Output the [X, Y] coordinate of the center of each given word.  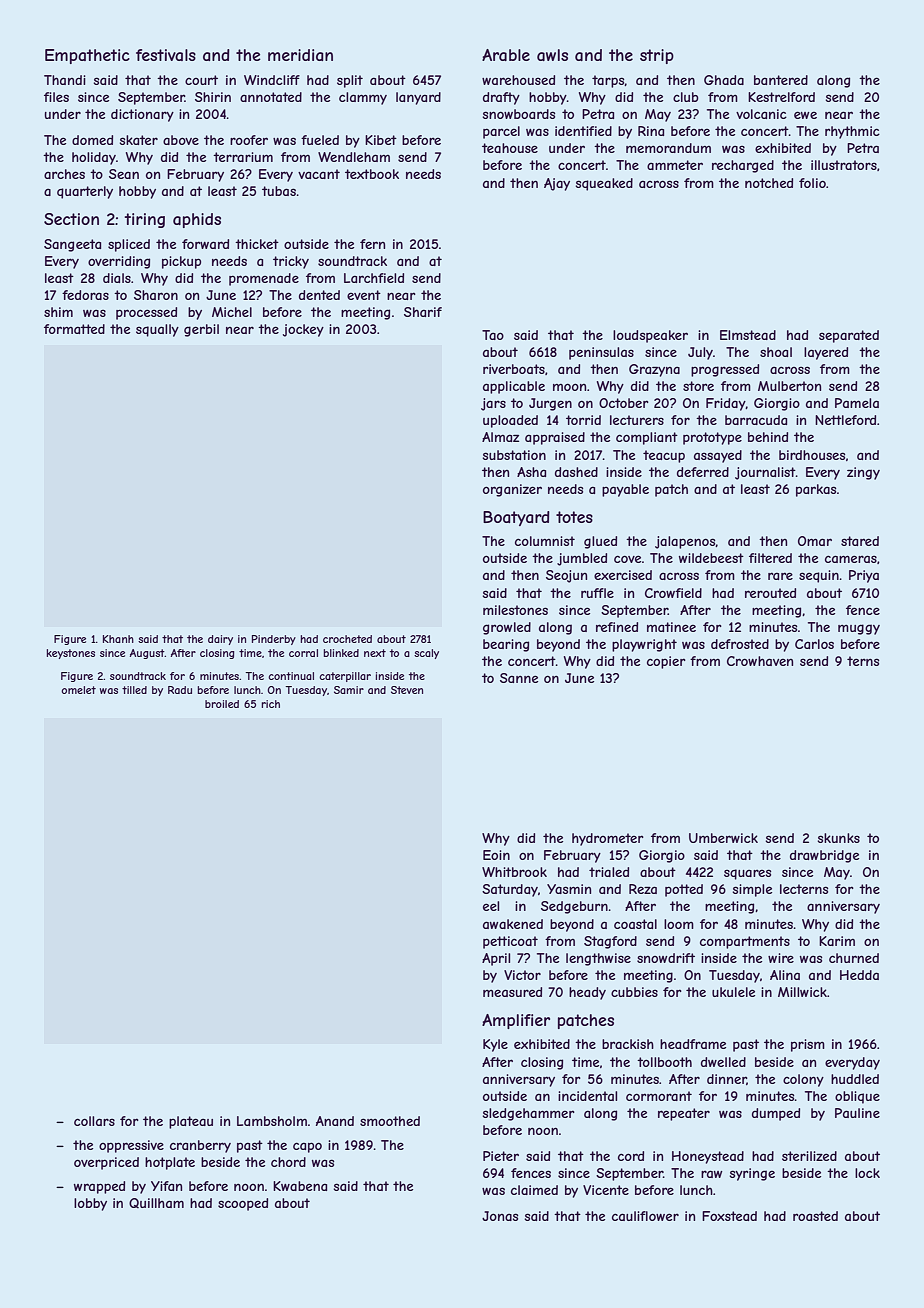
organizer [512, 490]
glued [600, 542]
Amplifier [516, 1021]
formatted [74, 329]
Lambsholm [272, 1121]
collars [94, 1121]
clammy [363, 98]
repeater [684, 1114]
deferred [703, 472]
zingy [863, 473]
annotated [271, 97]
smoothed [390, 1121]
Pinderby [274, 640]
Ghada [724, 80]
